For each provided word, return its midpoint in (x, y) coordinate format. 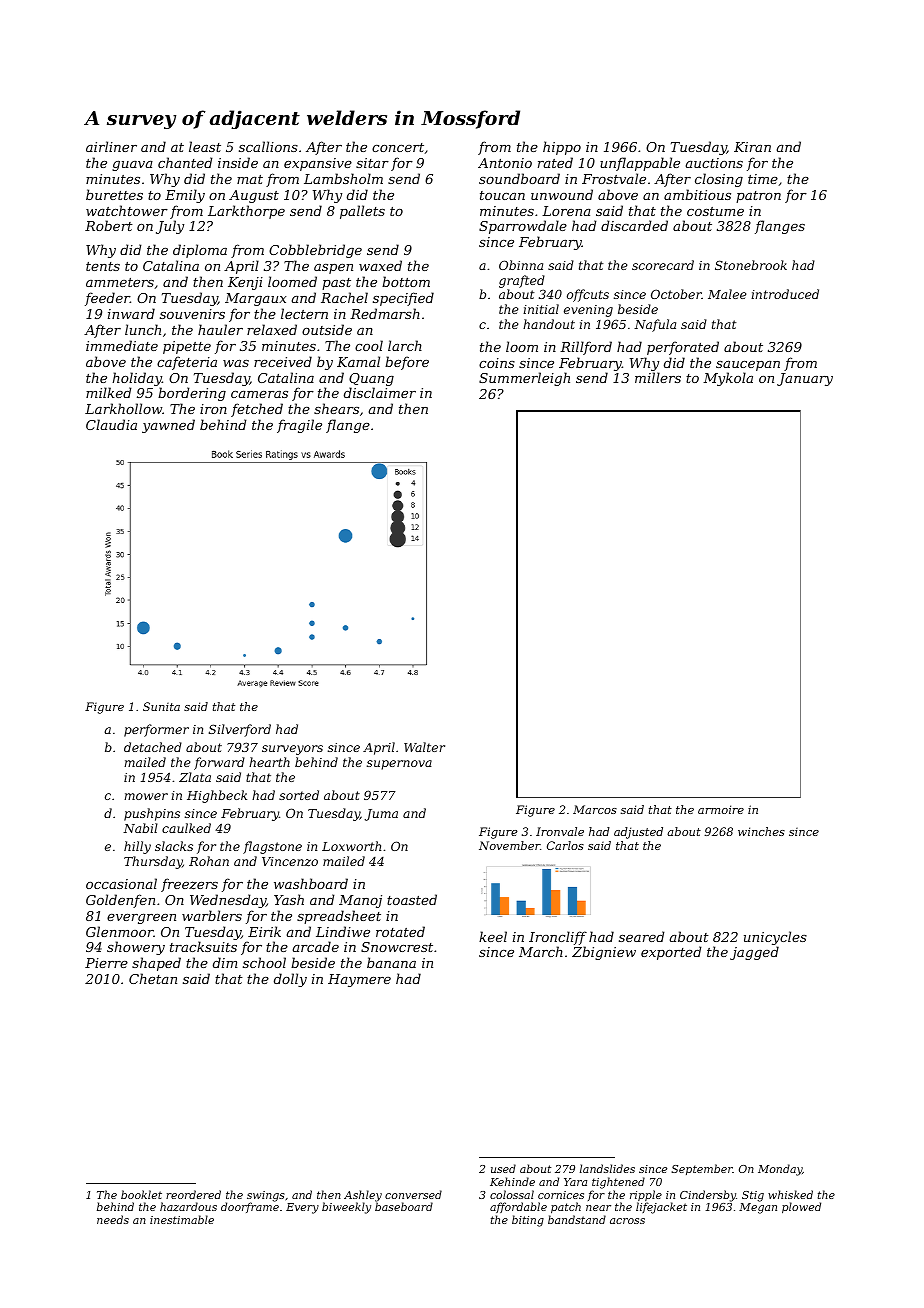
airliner (111, 146)
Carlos (565, 845)
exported (671, 953)
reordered (193, 1194)
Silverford (240, 730)
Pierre (106, 963)
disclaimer (380, 392)
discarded (634, 225)
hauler (220, 329)
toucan (502, 195)
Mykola (728, 379)
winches (761, 831)
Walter (424, 747)
